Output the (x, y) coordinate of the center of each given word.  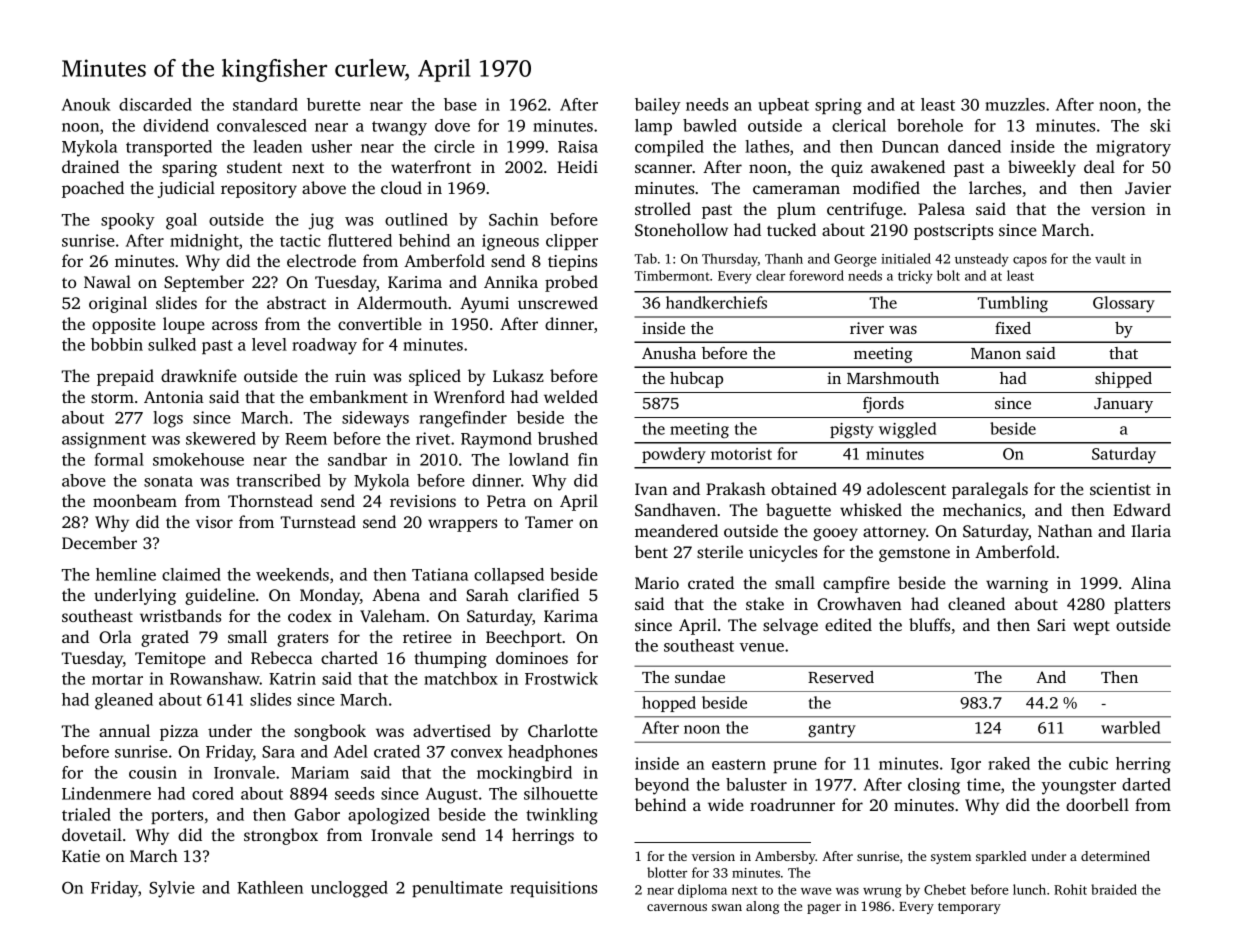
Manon (996, 353)
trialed (86, 814)
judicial (186, 189)
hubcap (696, 380)
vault (1110, 258)
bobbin (117, 344)
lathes (767, 146)
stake (765, 603)
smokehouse (198, 459)
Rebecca (282, 657)
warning (1017, 585)
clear (770, 275)
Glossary (1124, 304)
